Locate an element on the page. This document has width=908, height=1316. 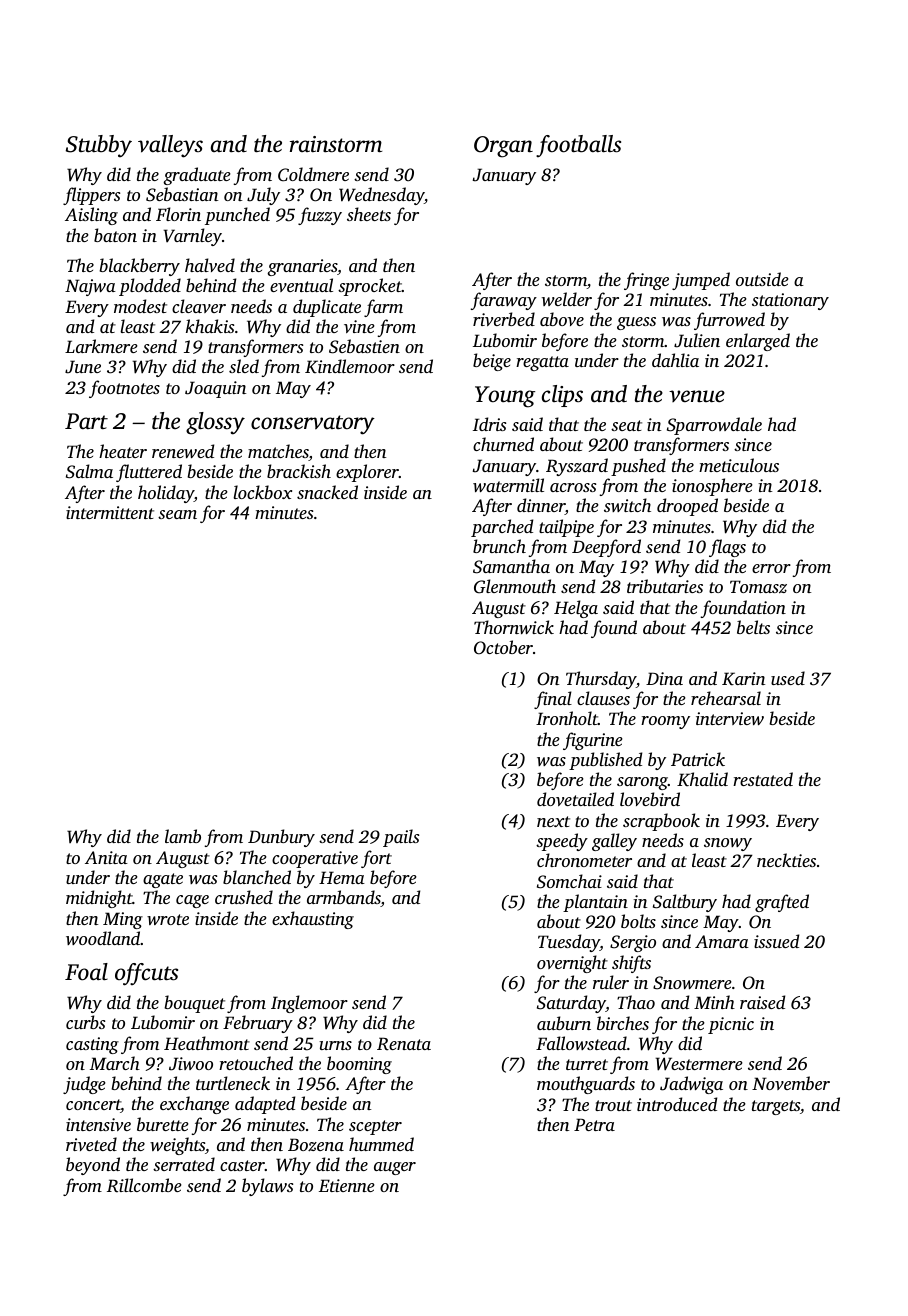
Coldmere is located at coordinates (313, 174).
